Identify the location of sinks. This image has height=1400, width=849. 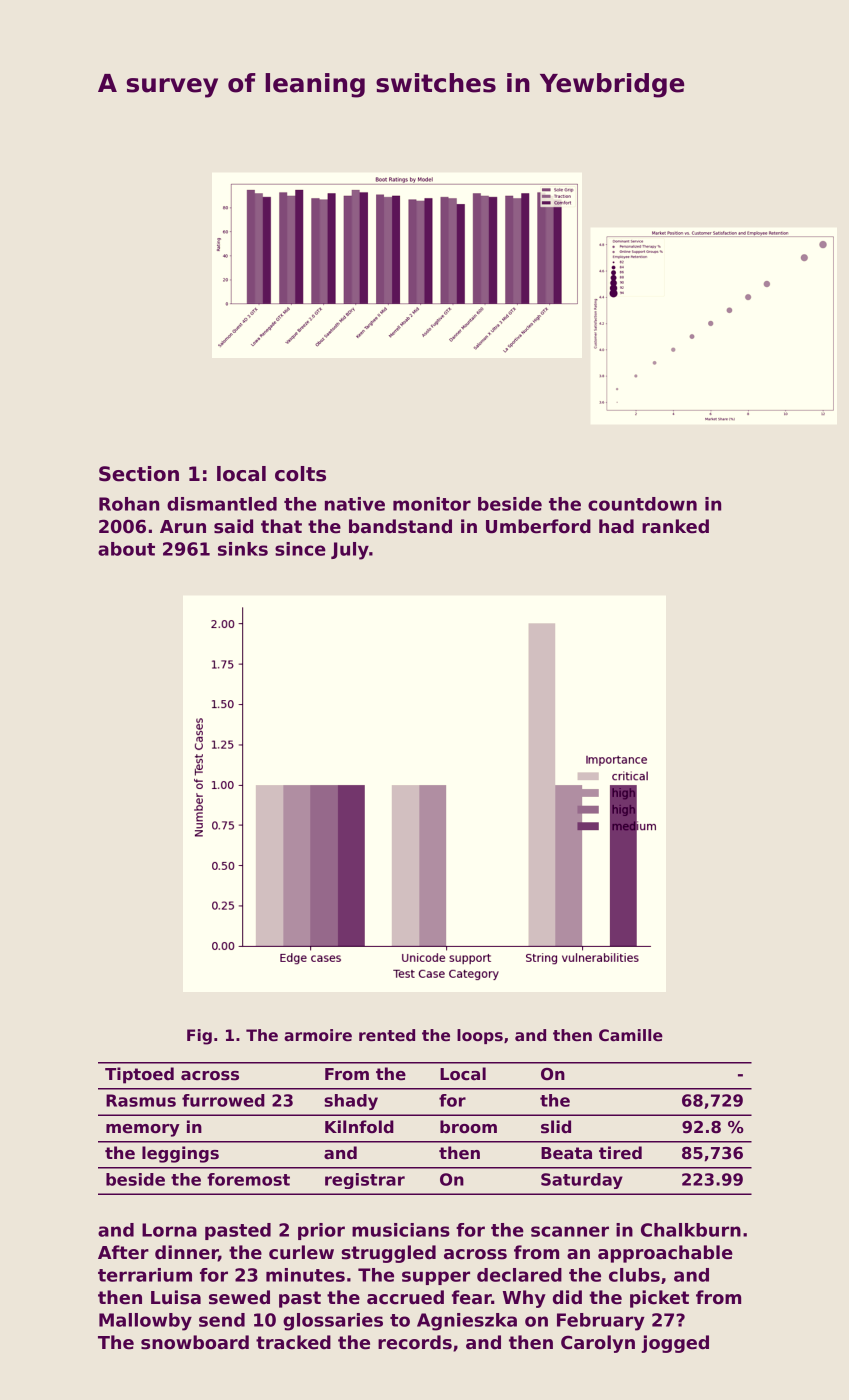
(243, 549).
